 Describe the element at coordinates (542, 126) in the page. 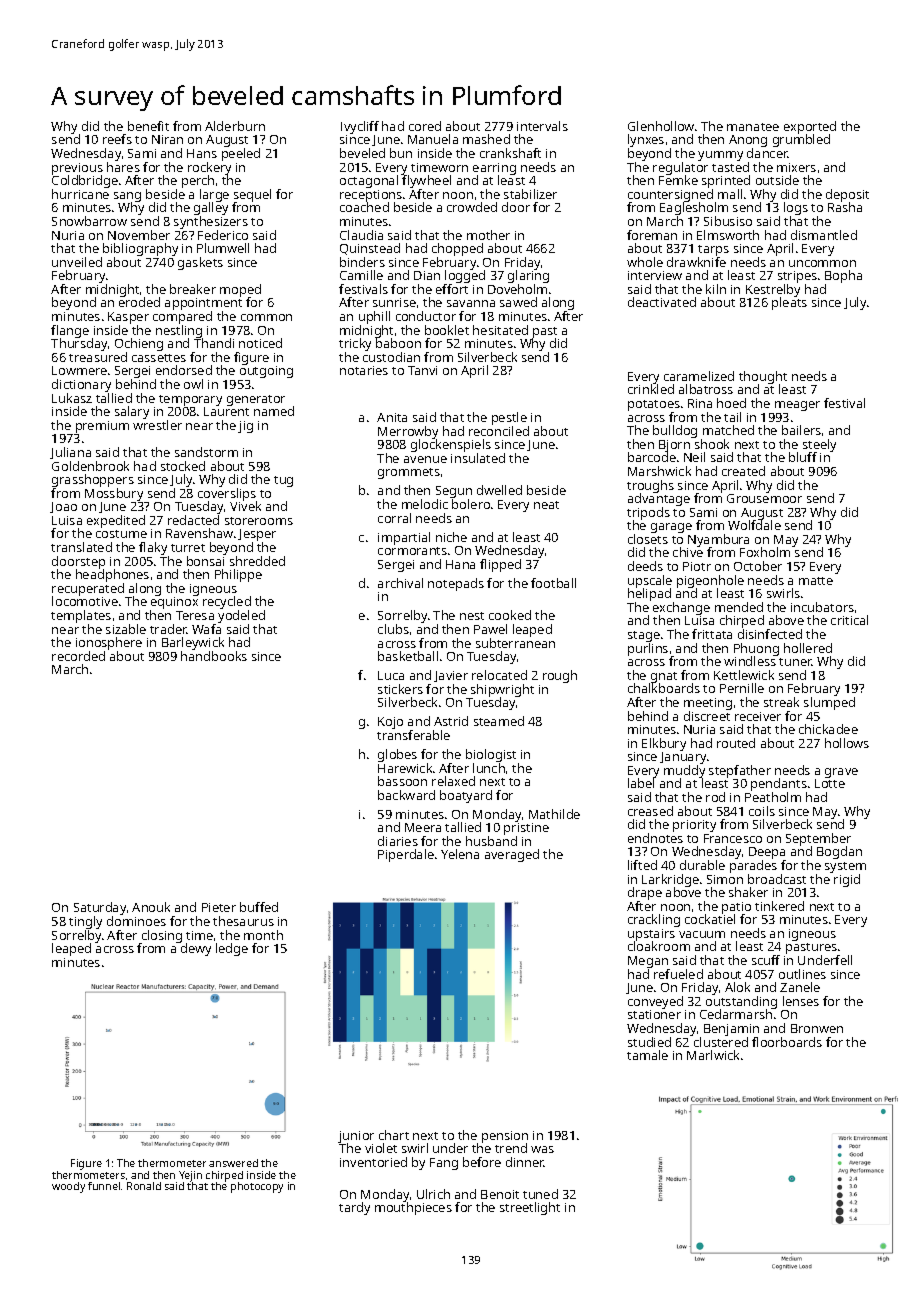

I see `intervals` at that location.
